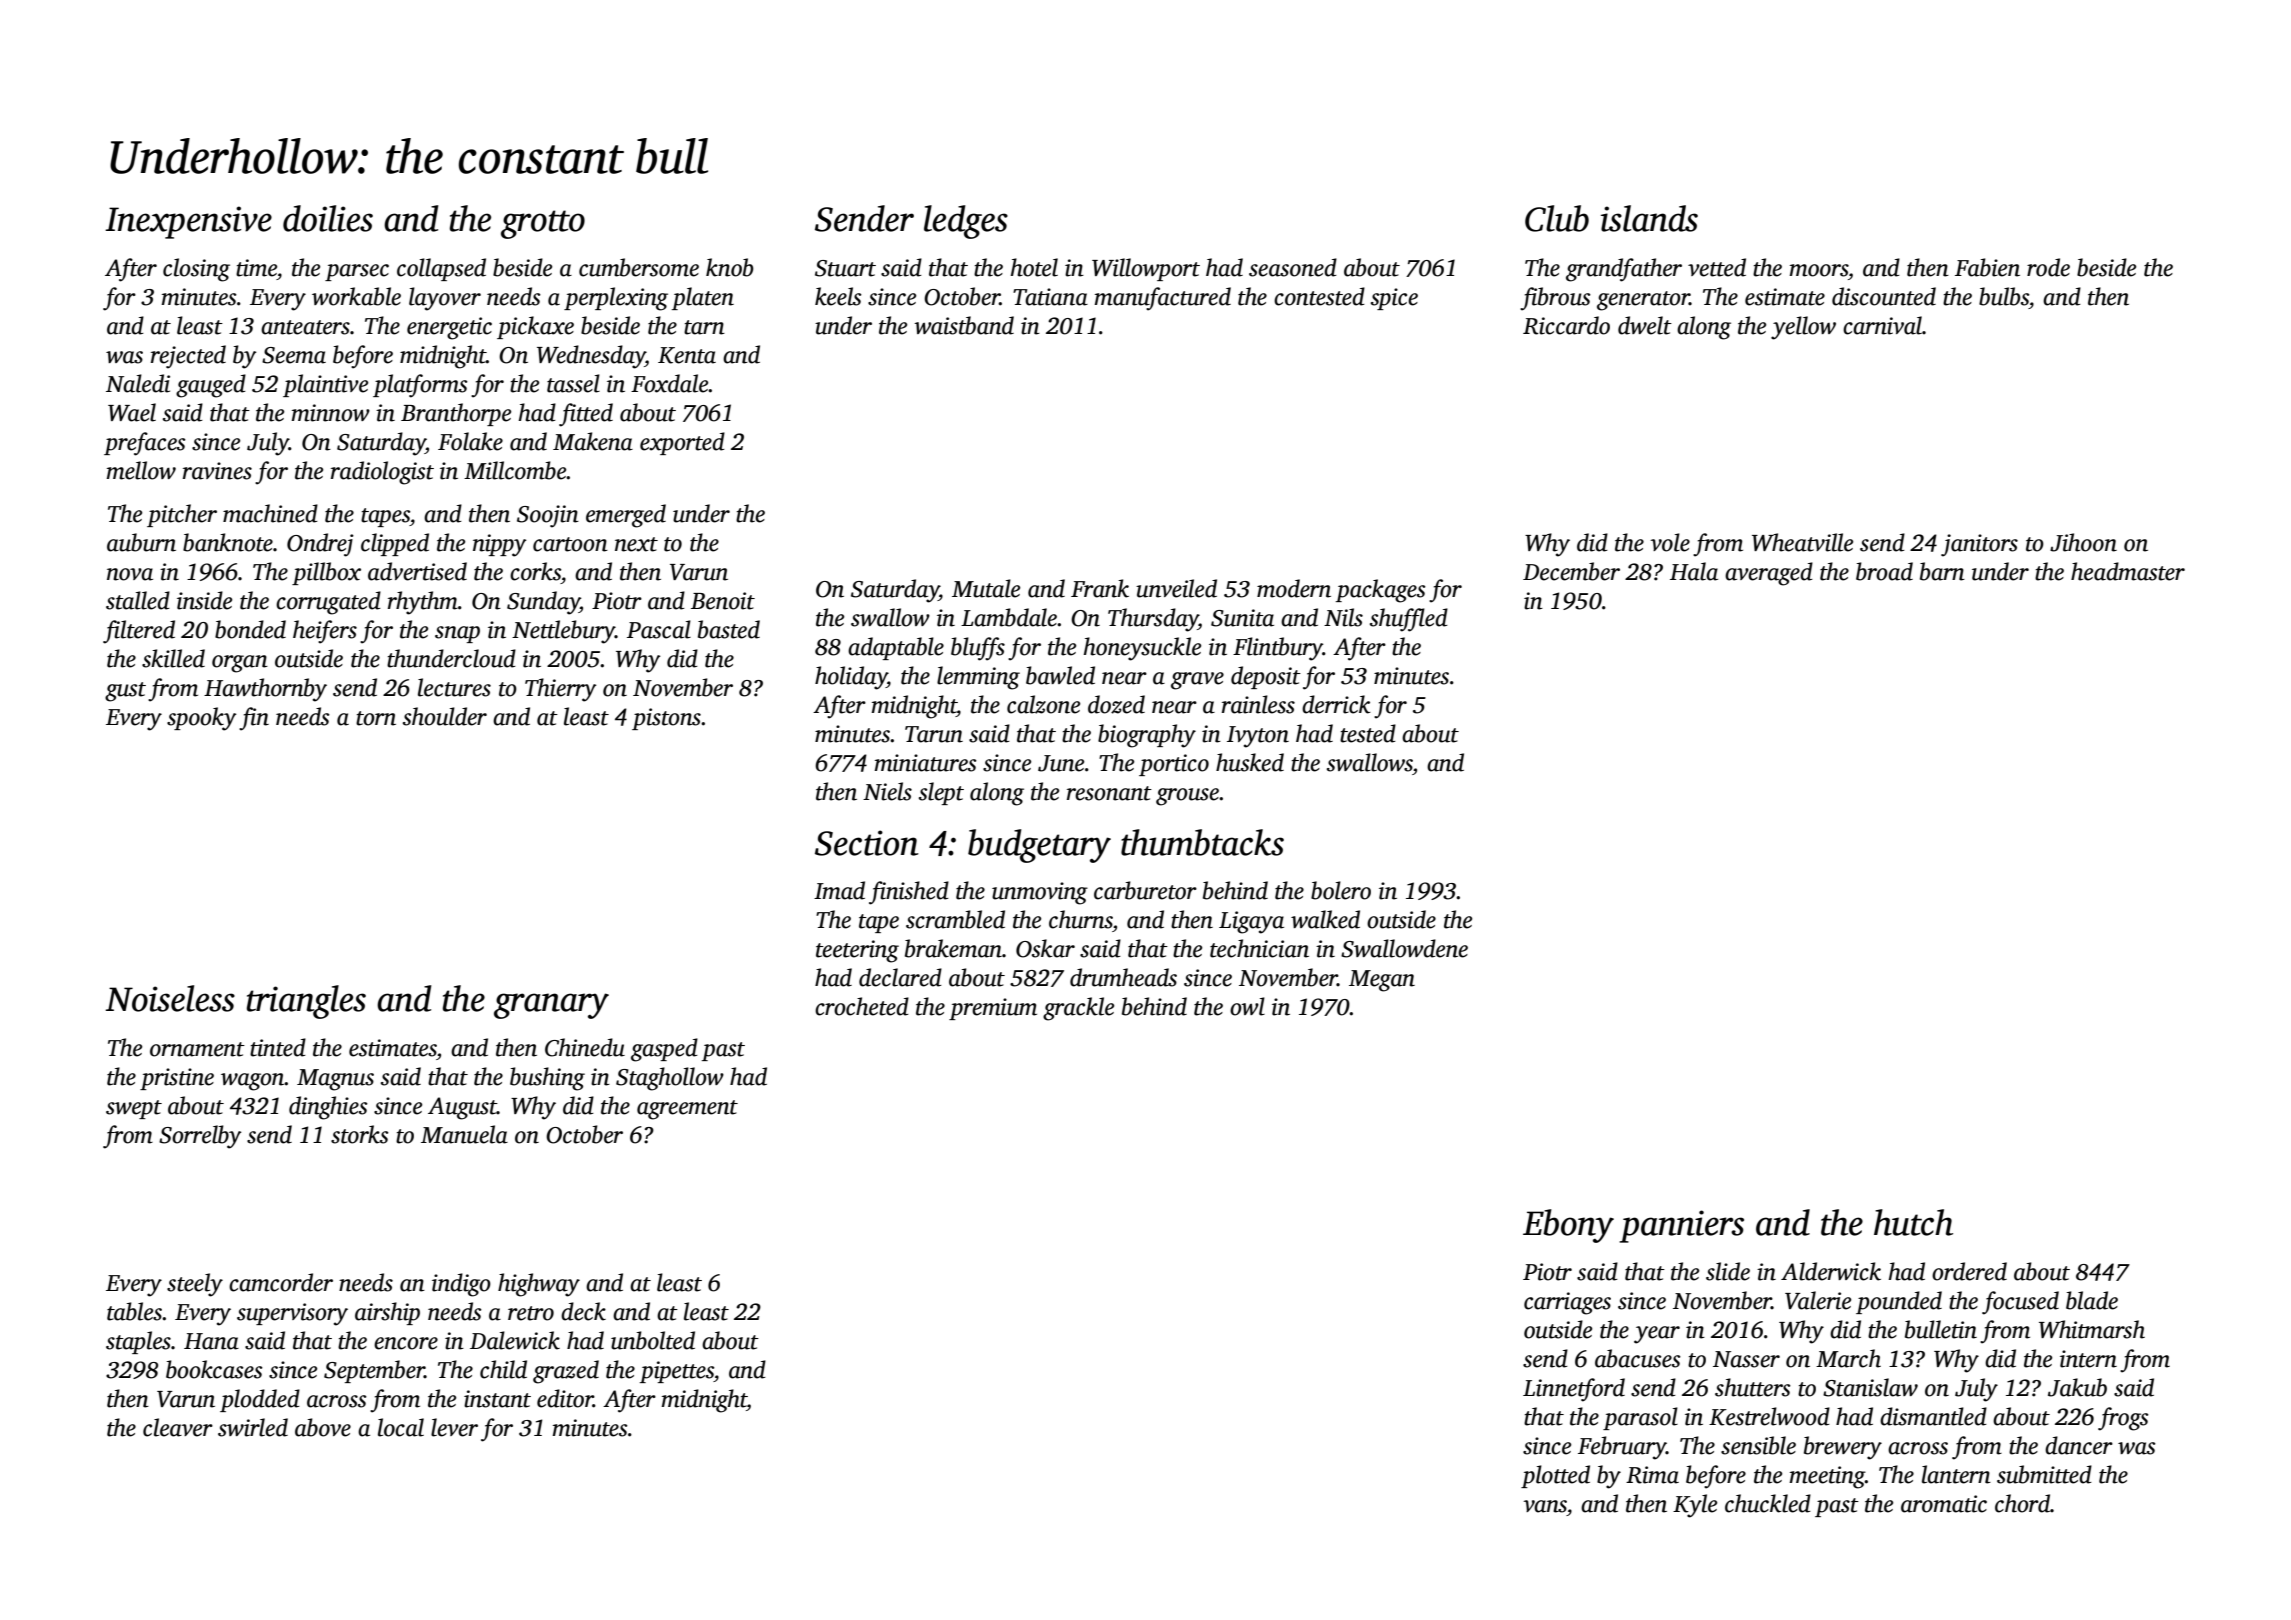 The height and width of the page is (1620, 2291). Describe the element at coordinates (1670, 542) in the page. I see `vole` at that location.
